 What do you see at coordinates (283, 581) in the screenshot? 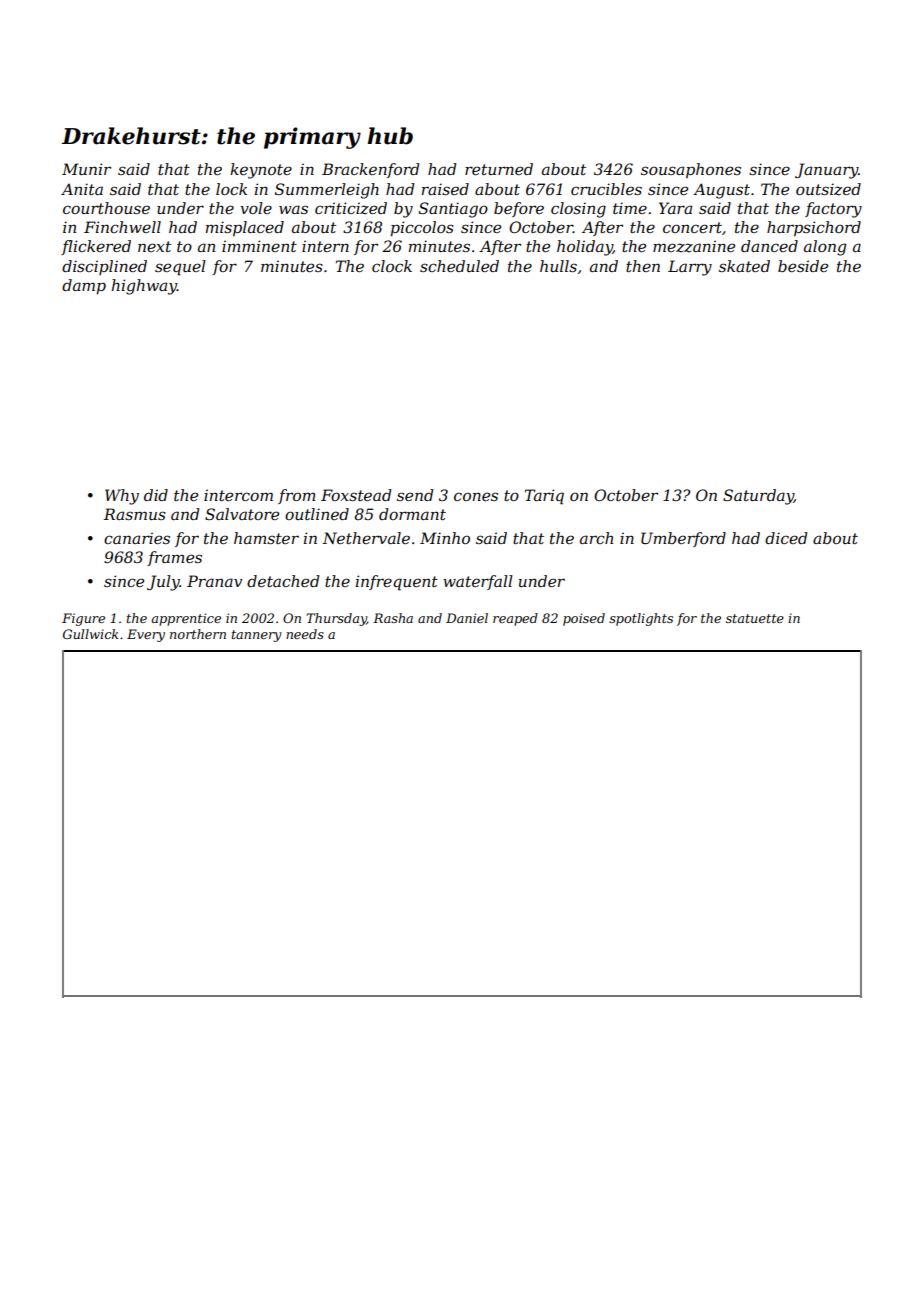
I see `detached` at bounding box center [283, 581].
